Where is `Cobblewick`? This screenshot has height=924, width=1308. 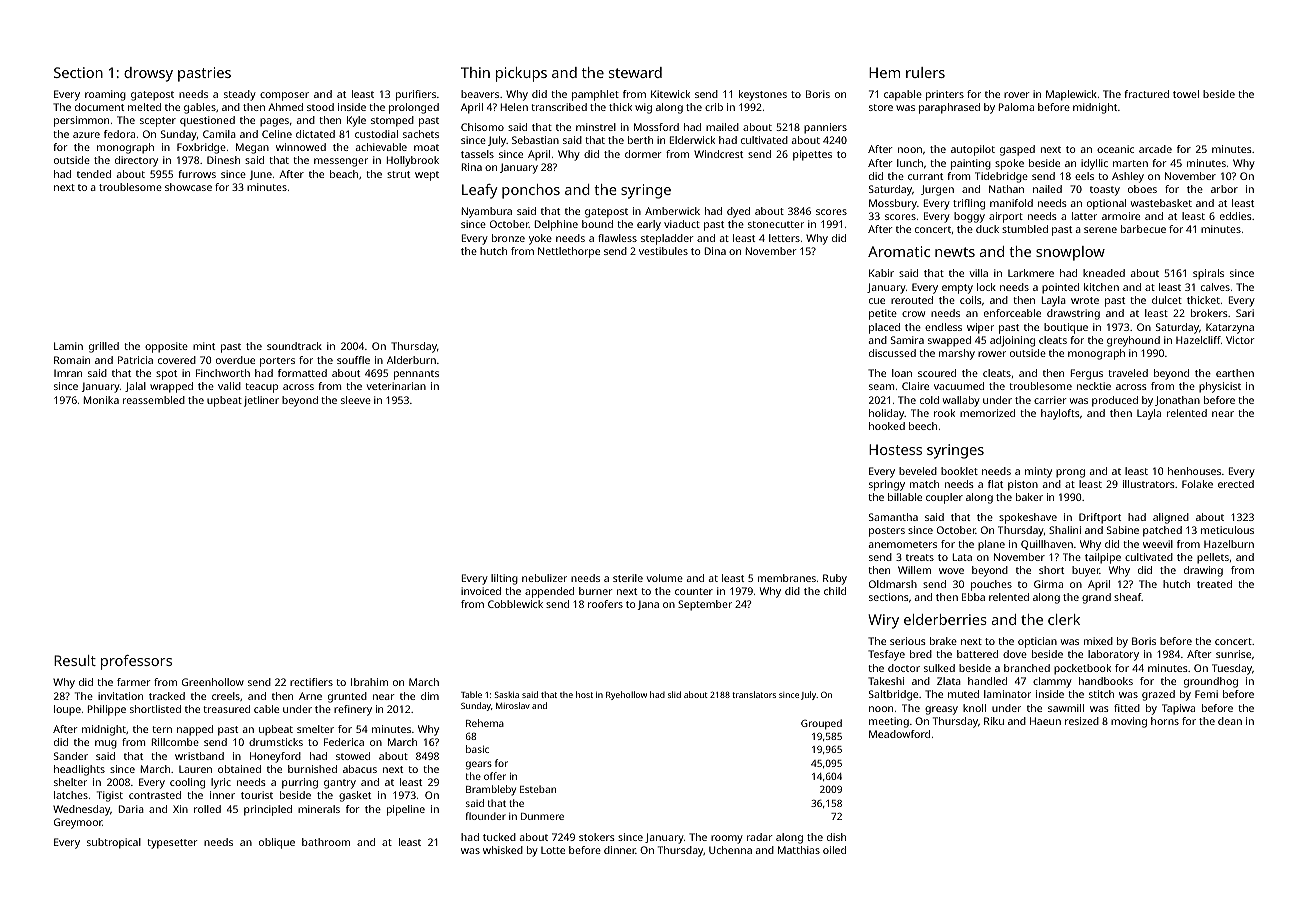 Cobblewick is located at coordinates (515, 604).
